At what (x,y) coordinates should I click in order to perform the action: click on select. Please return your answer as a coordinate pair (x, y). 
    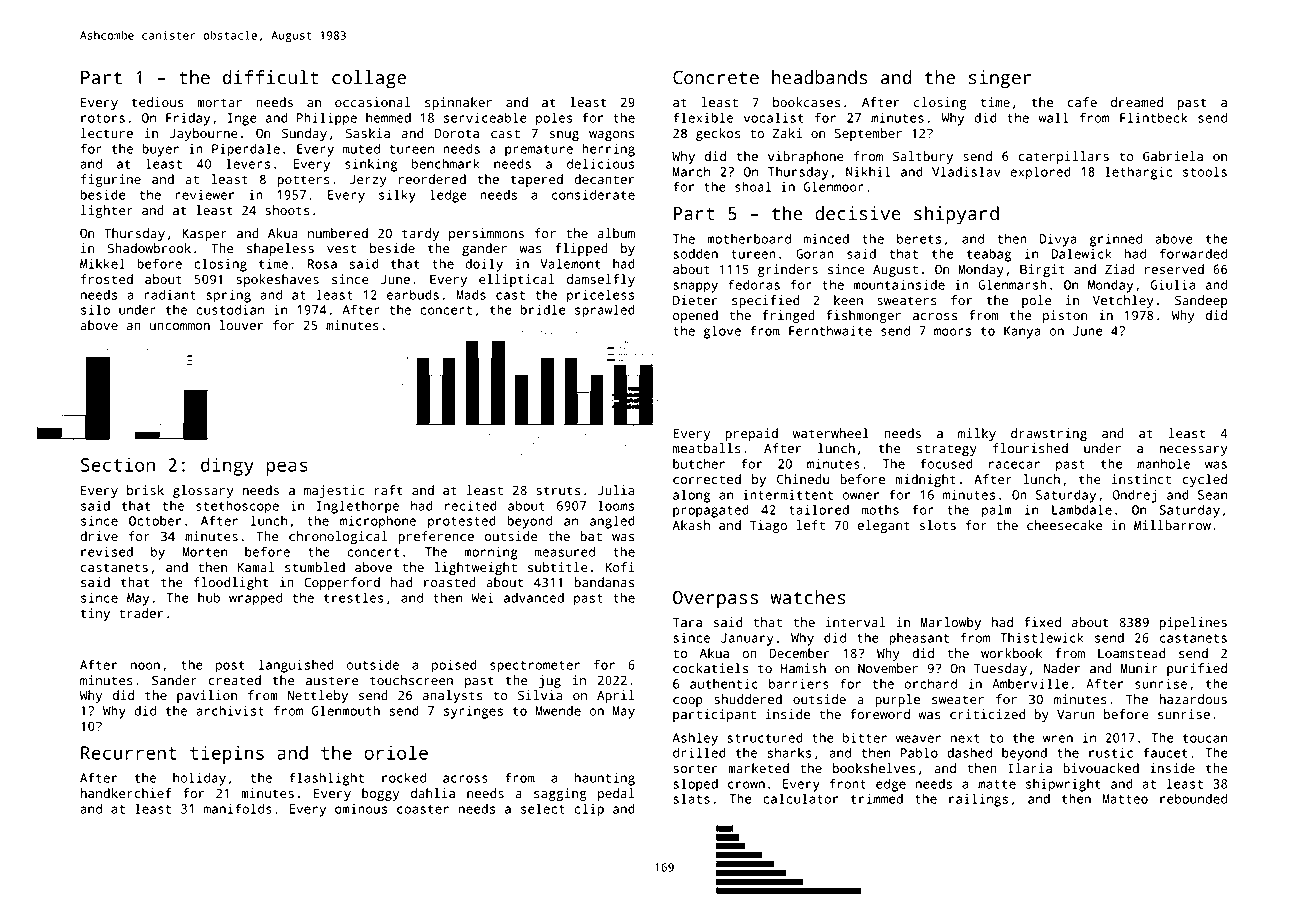
    Looking at the image, I should click on (543, 808).
